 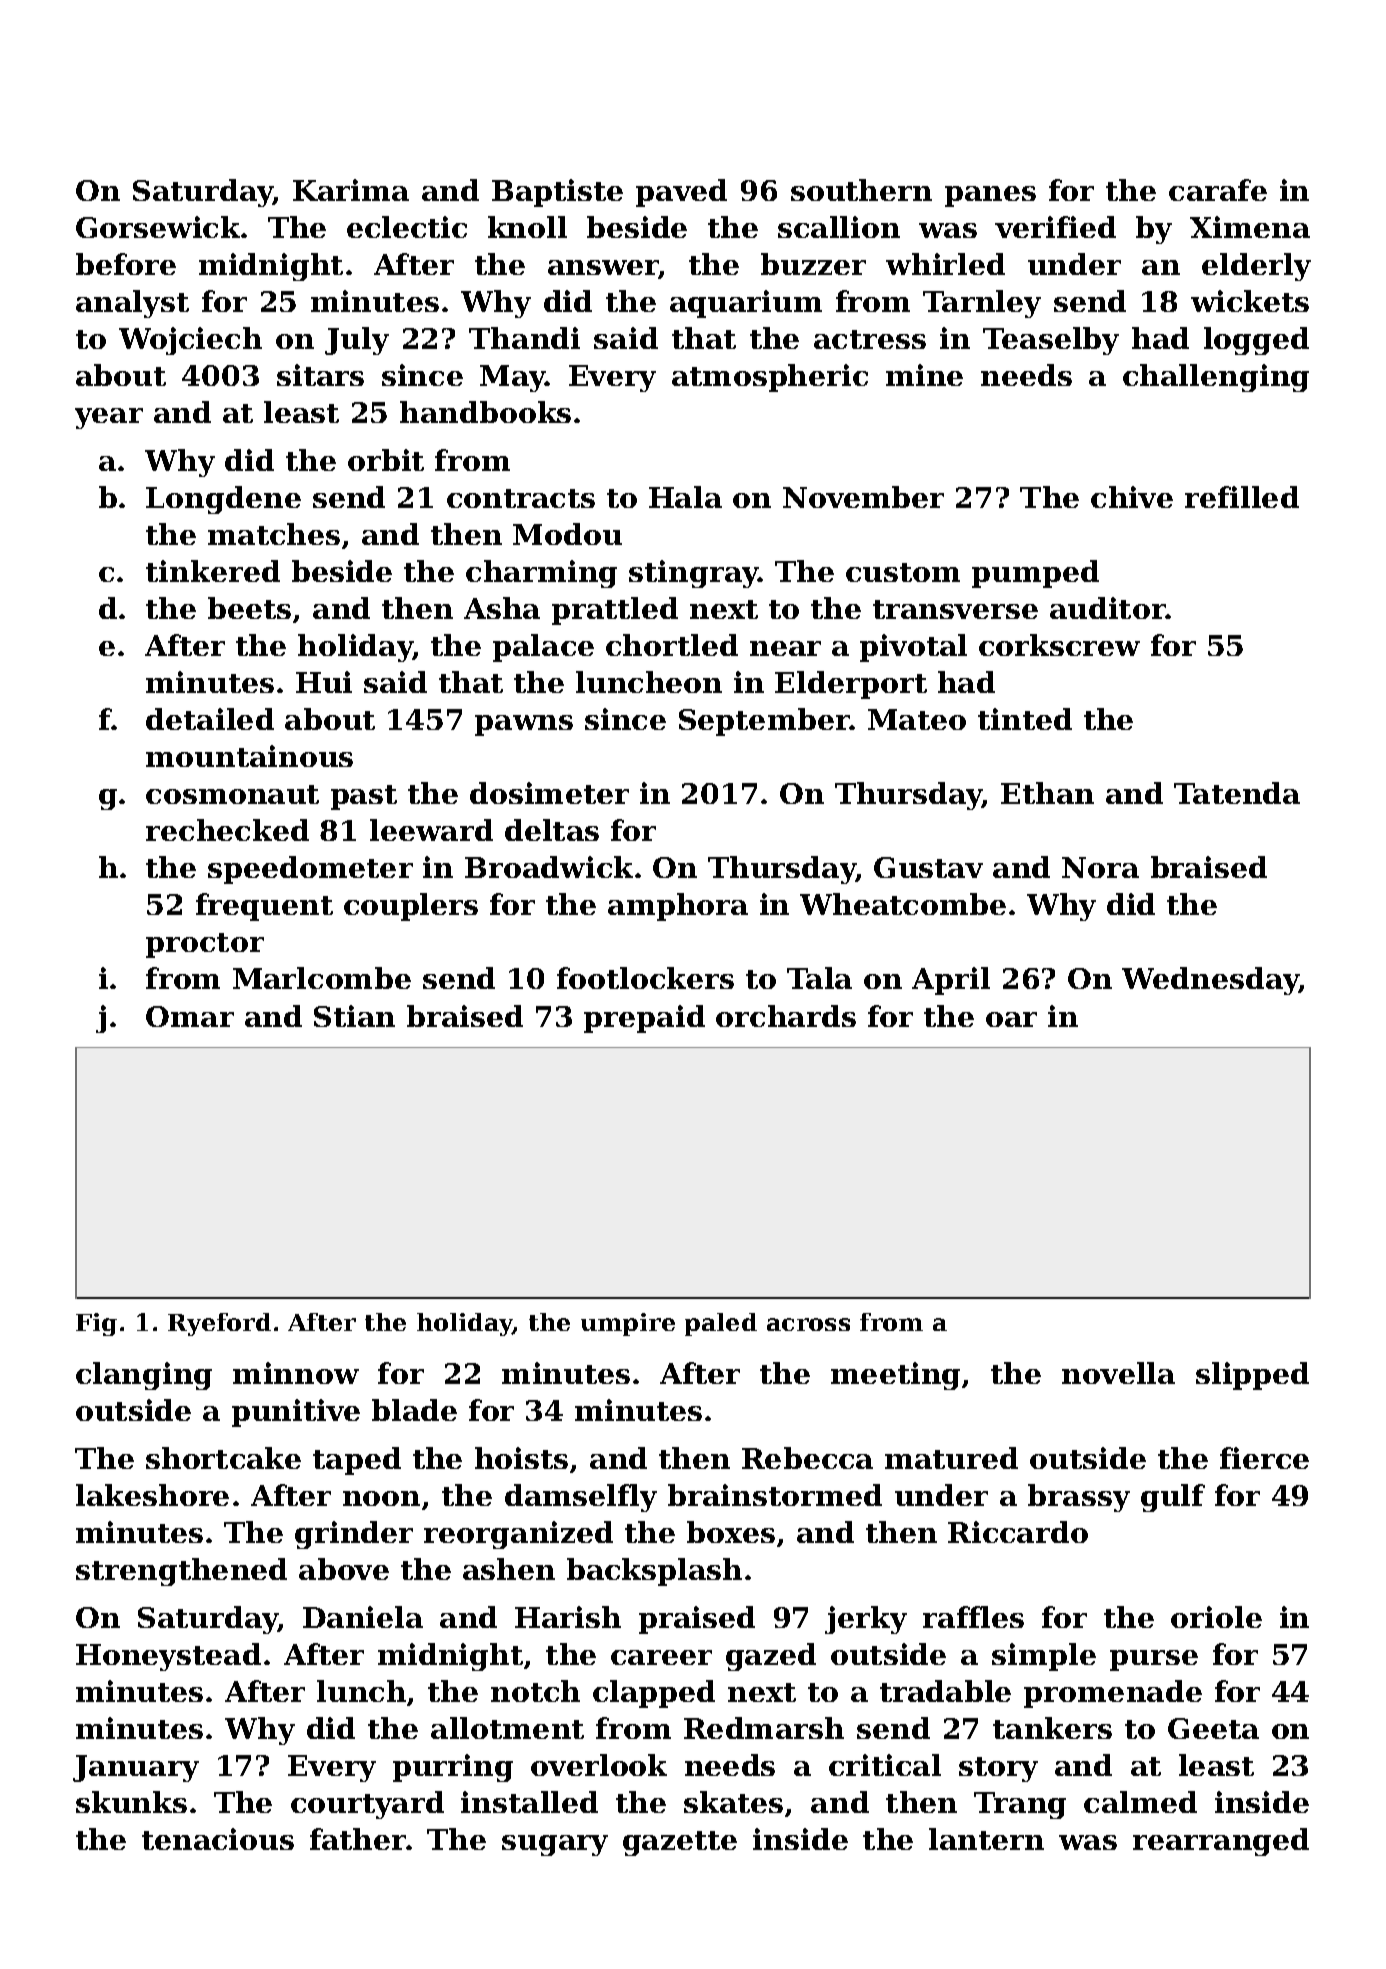 I want to click on orchards, so click(x=786, y=1016).
